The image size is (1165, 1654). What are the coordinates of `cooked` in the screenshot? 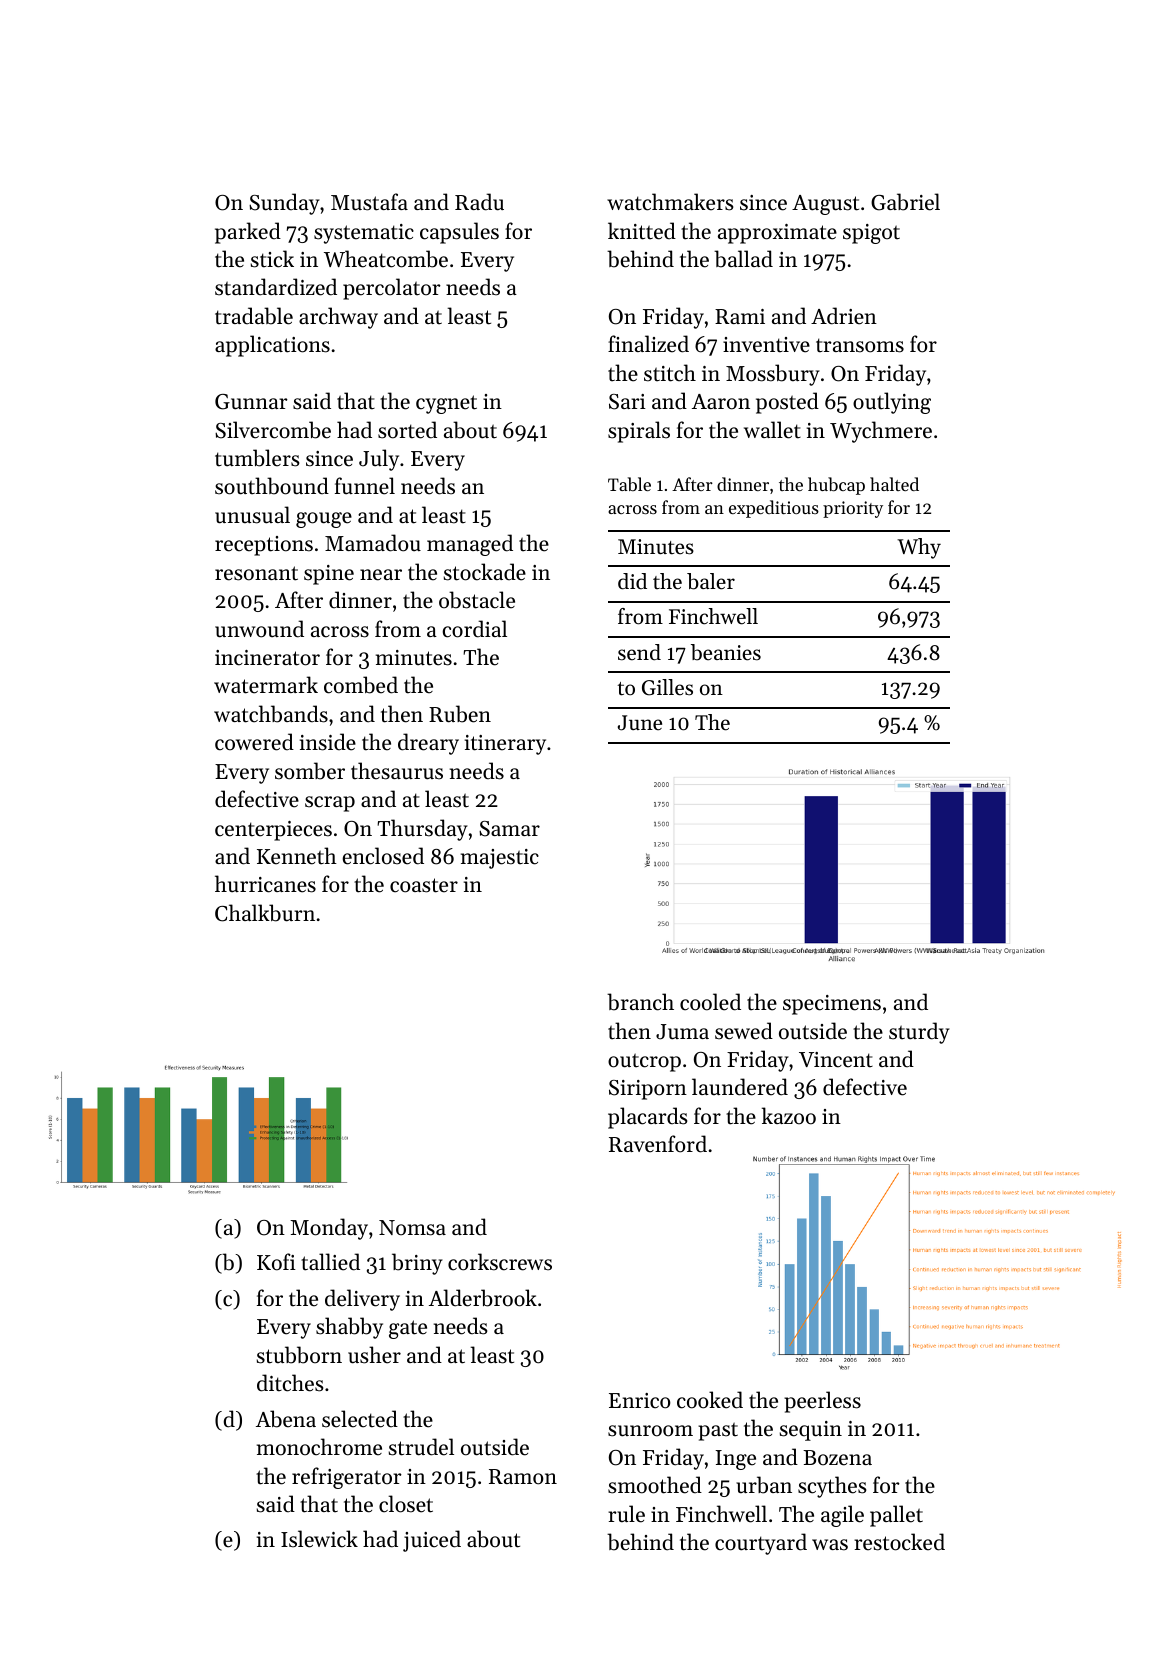 It's located at (710, 1400).
